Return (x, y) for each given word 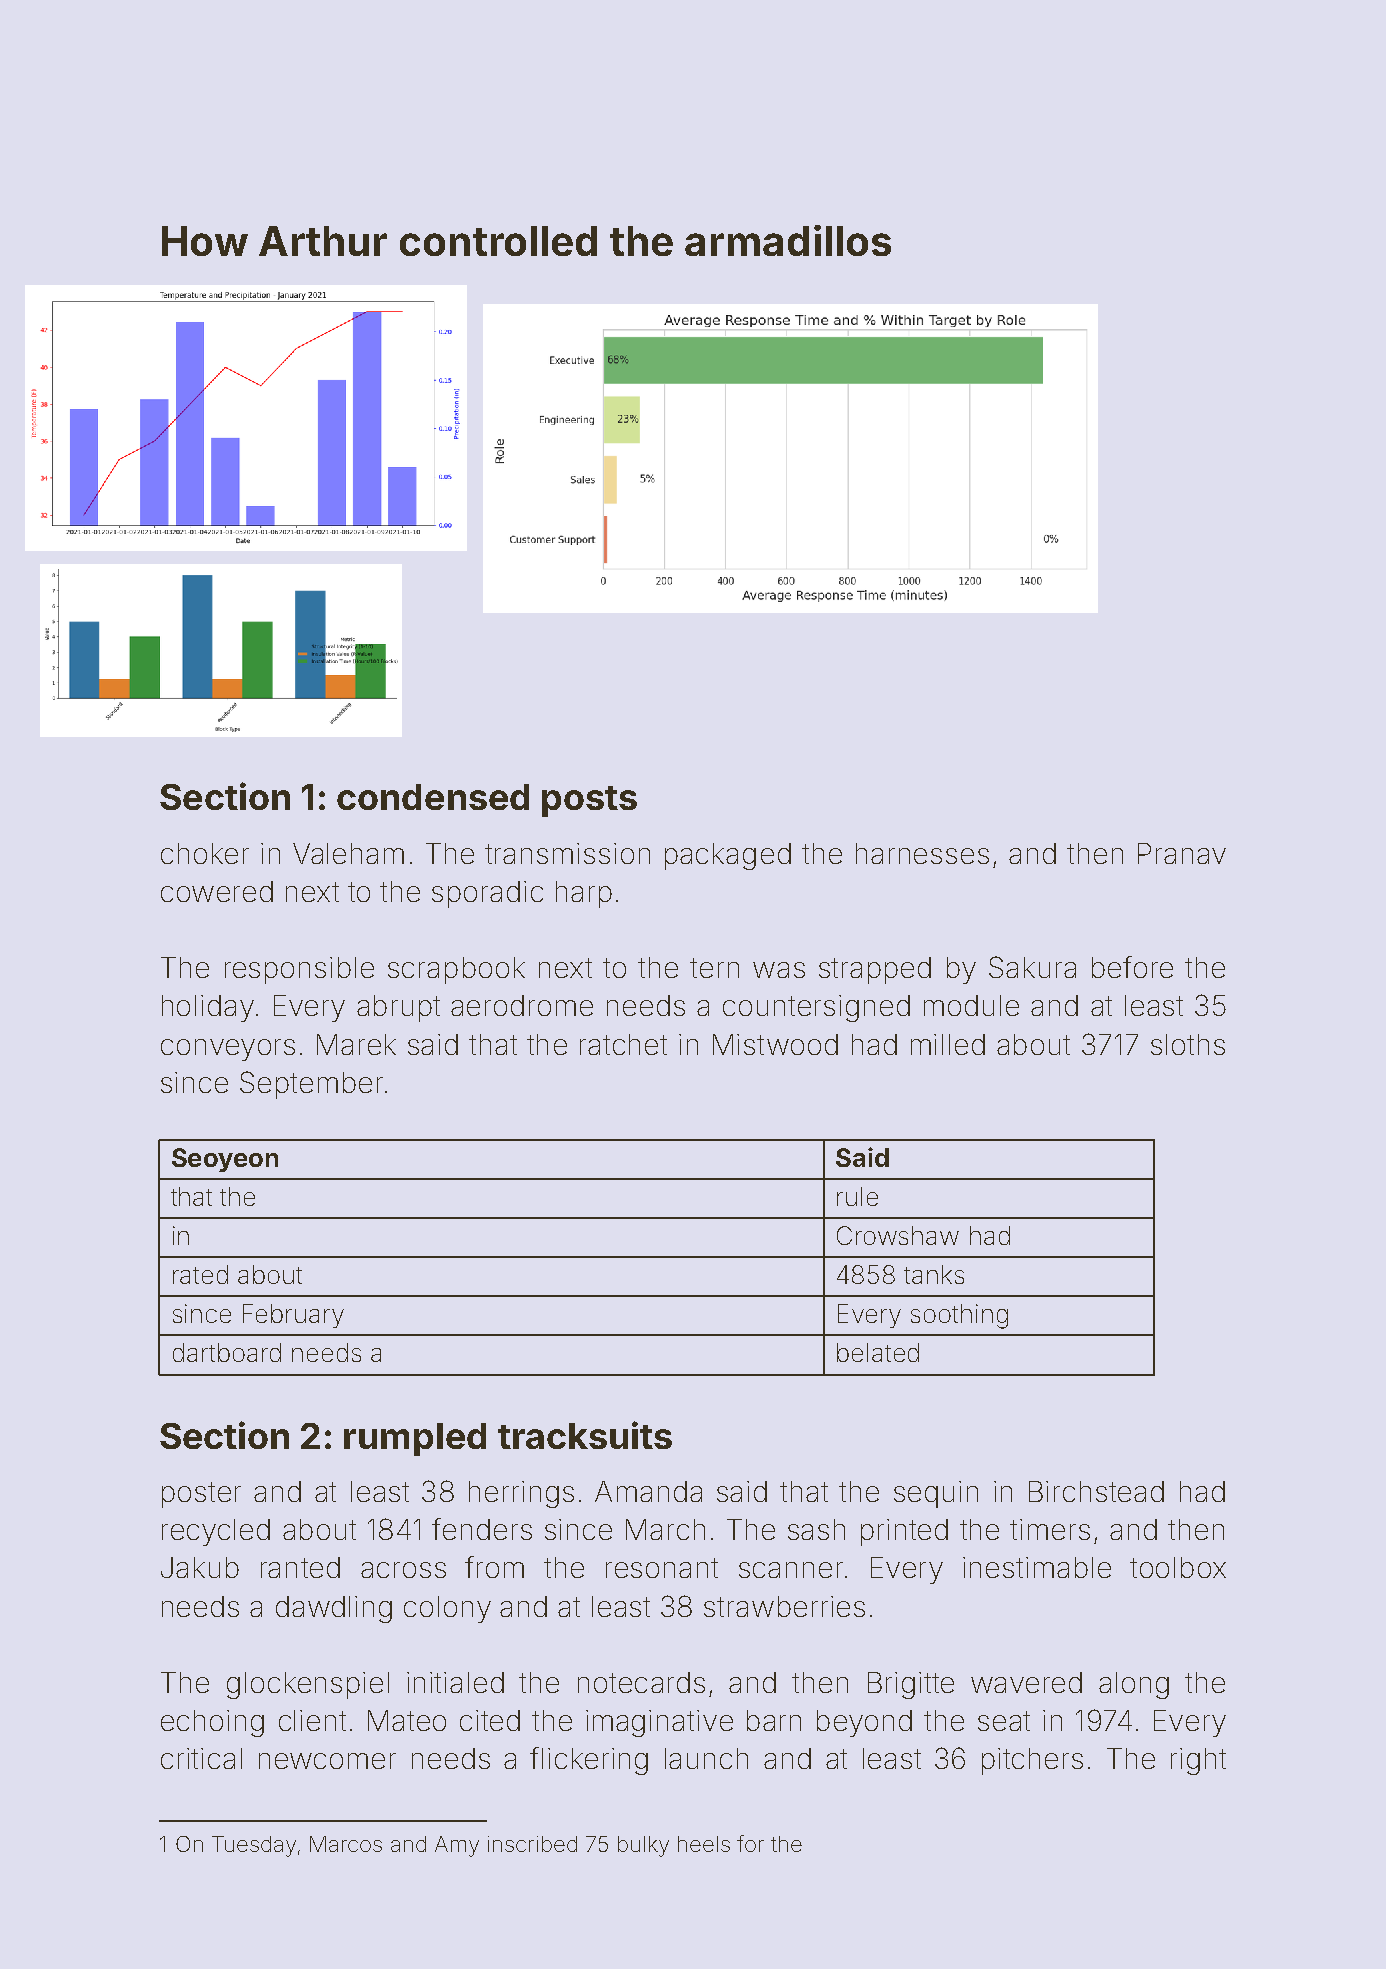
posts (589, 801)
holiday (208, 1008)
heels (704, 1844)
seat (1004, 1721)
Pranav (1182, 853)
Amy (457, 1846)
